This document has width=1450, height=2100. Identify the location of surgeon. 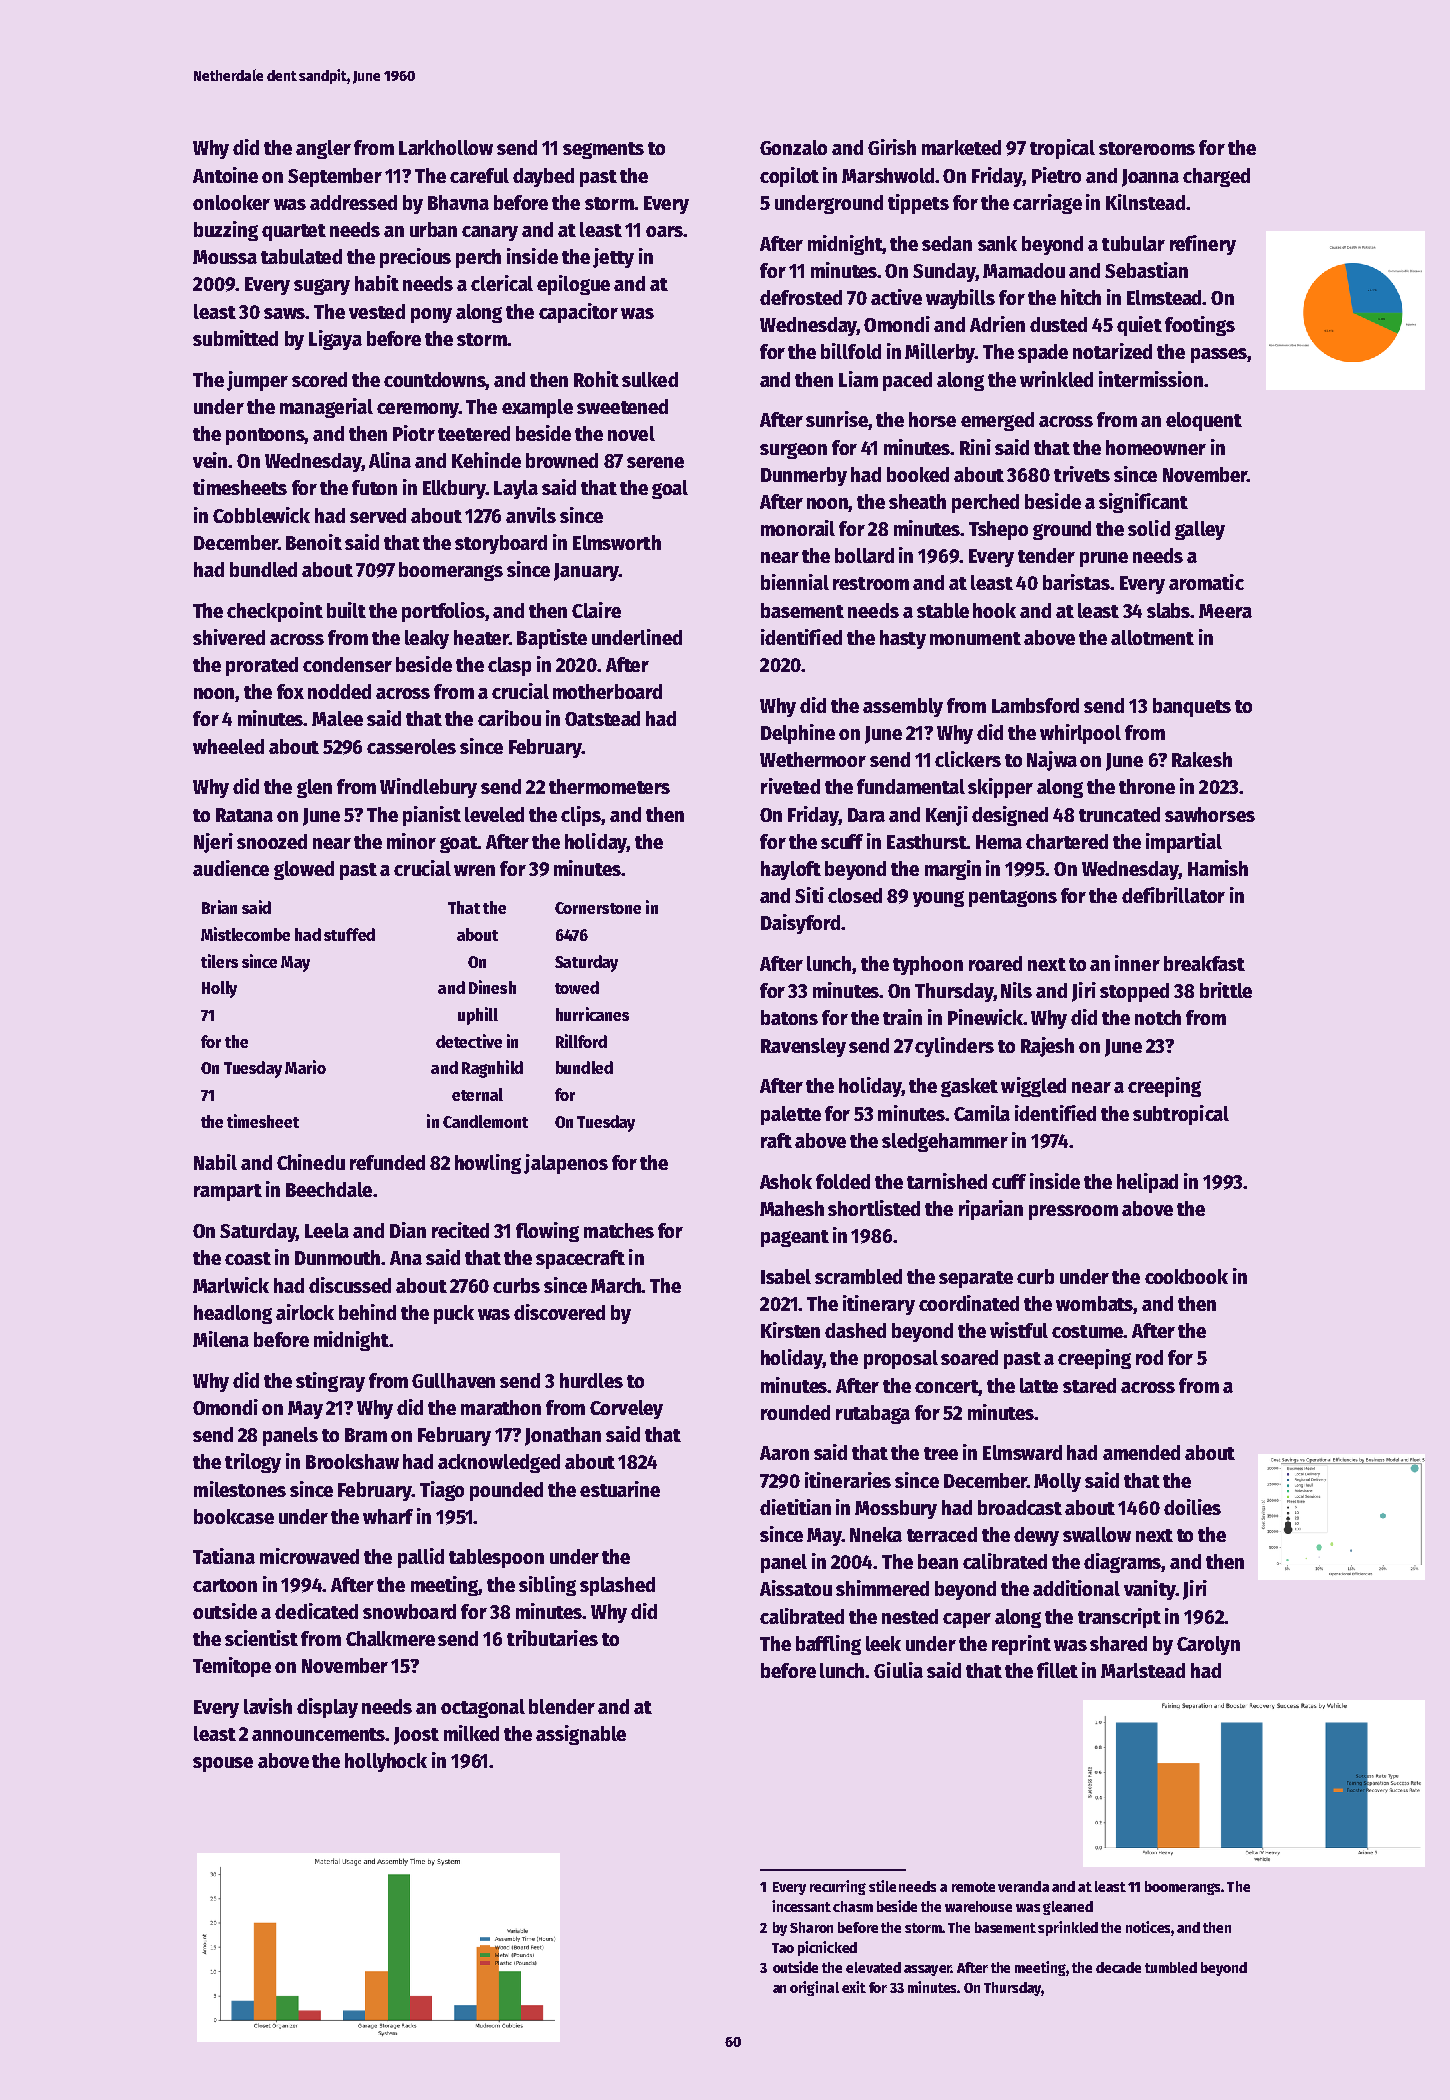
(793, 451).
